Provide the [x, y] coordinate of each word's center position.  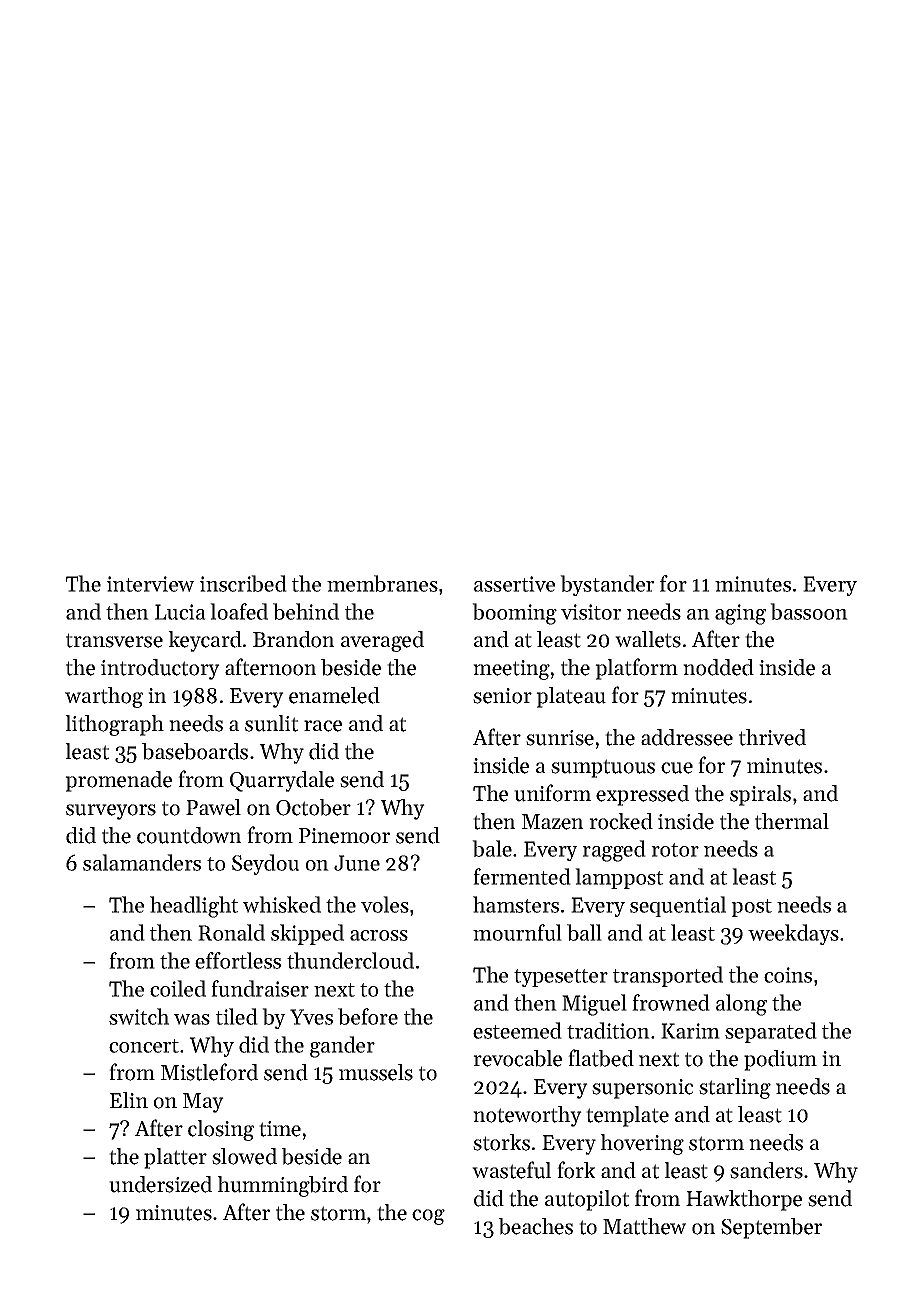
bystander [607, 585]
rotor [675, 850]
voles [385, 904]
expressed [642, 795]
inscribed [243, 583]
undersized [160, 1184]
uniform [552, 793]
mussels [376, 1072]
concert [144, 1046]
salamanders [142, 862]
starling [735, 1088]
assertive [514, 584]
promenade [118, 781]
